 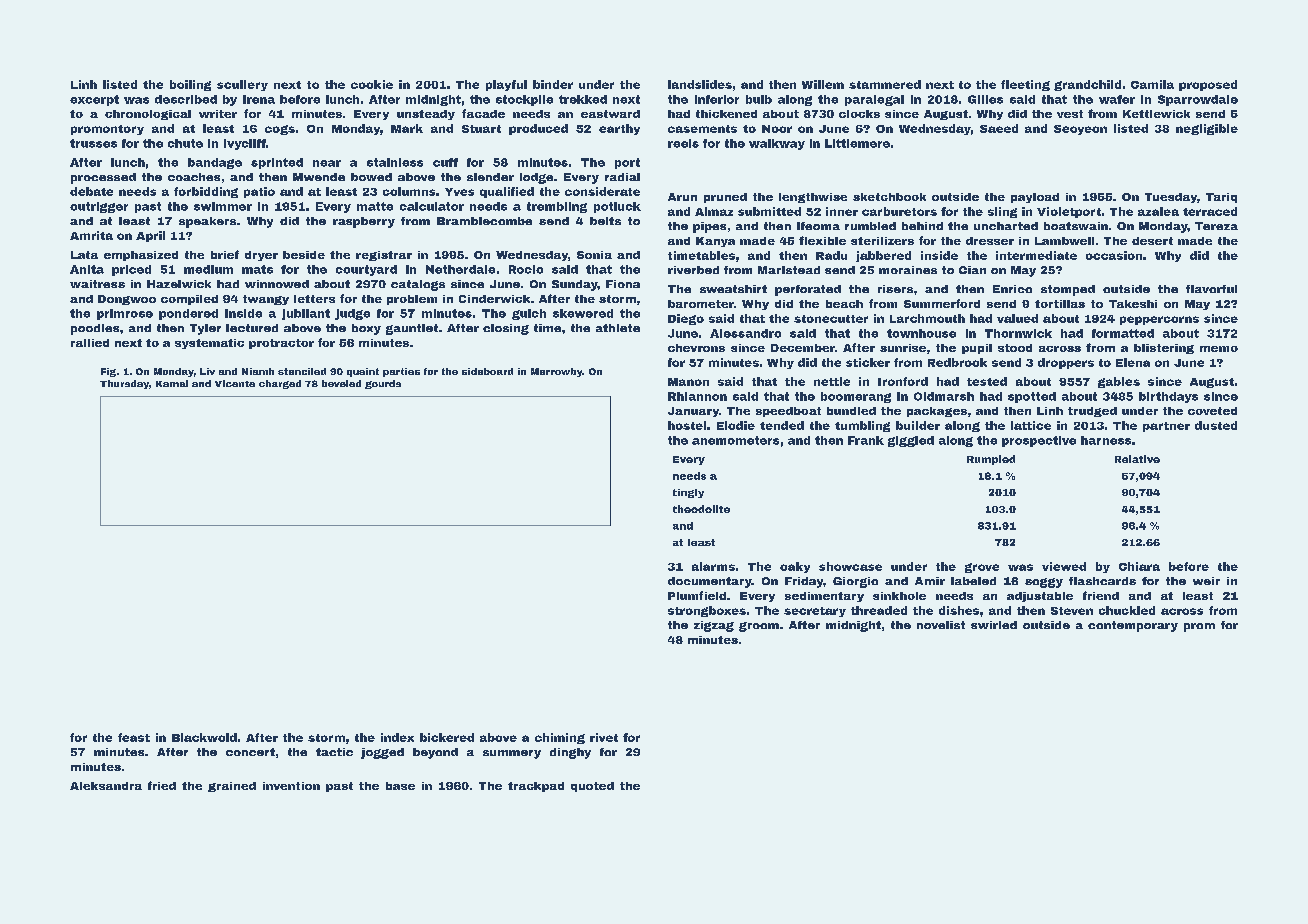 What do you see at coordinates (735, 440) in the image?
I see `anemometers` at bounding box center [735, 440].
